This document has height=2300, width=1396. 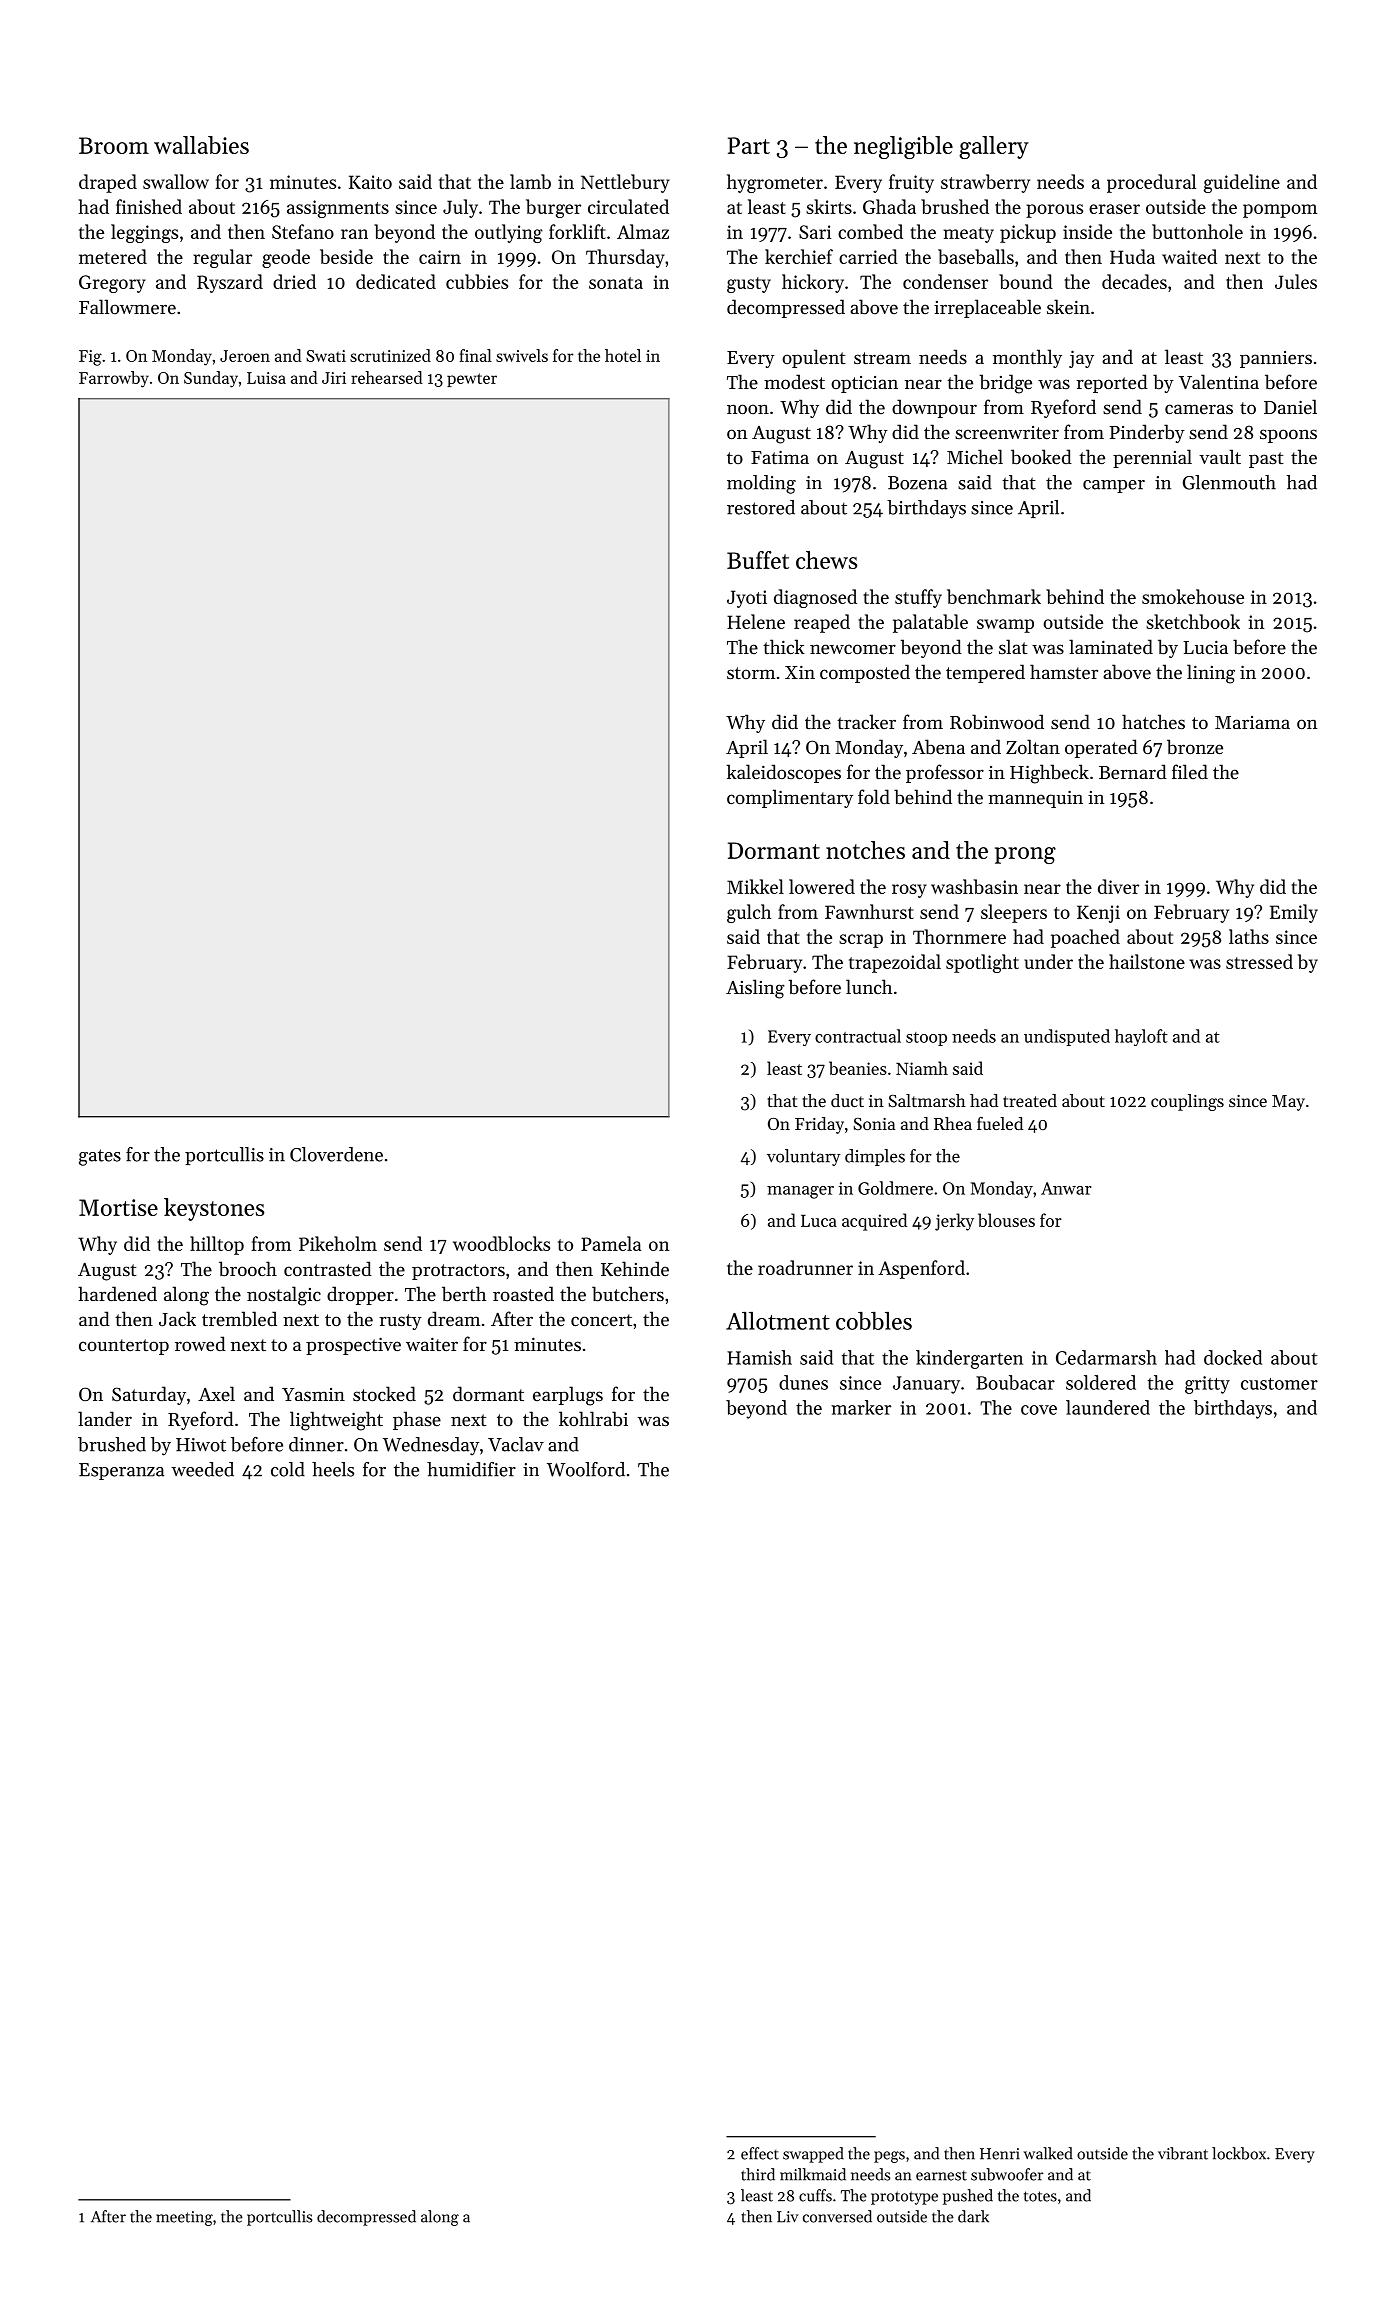 What do you see at coordinates (149, 1395) in the document?
I see `Saturday` at bounding box center [149, 1395].
